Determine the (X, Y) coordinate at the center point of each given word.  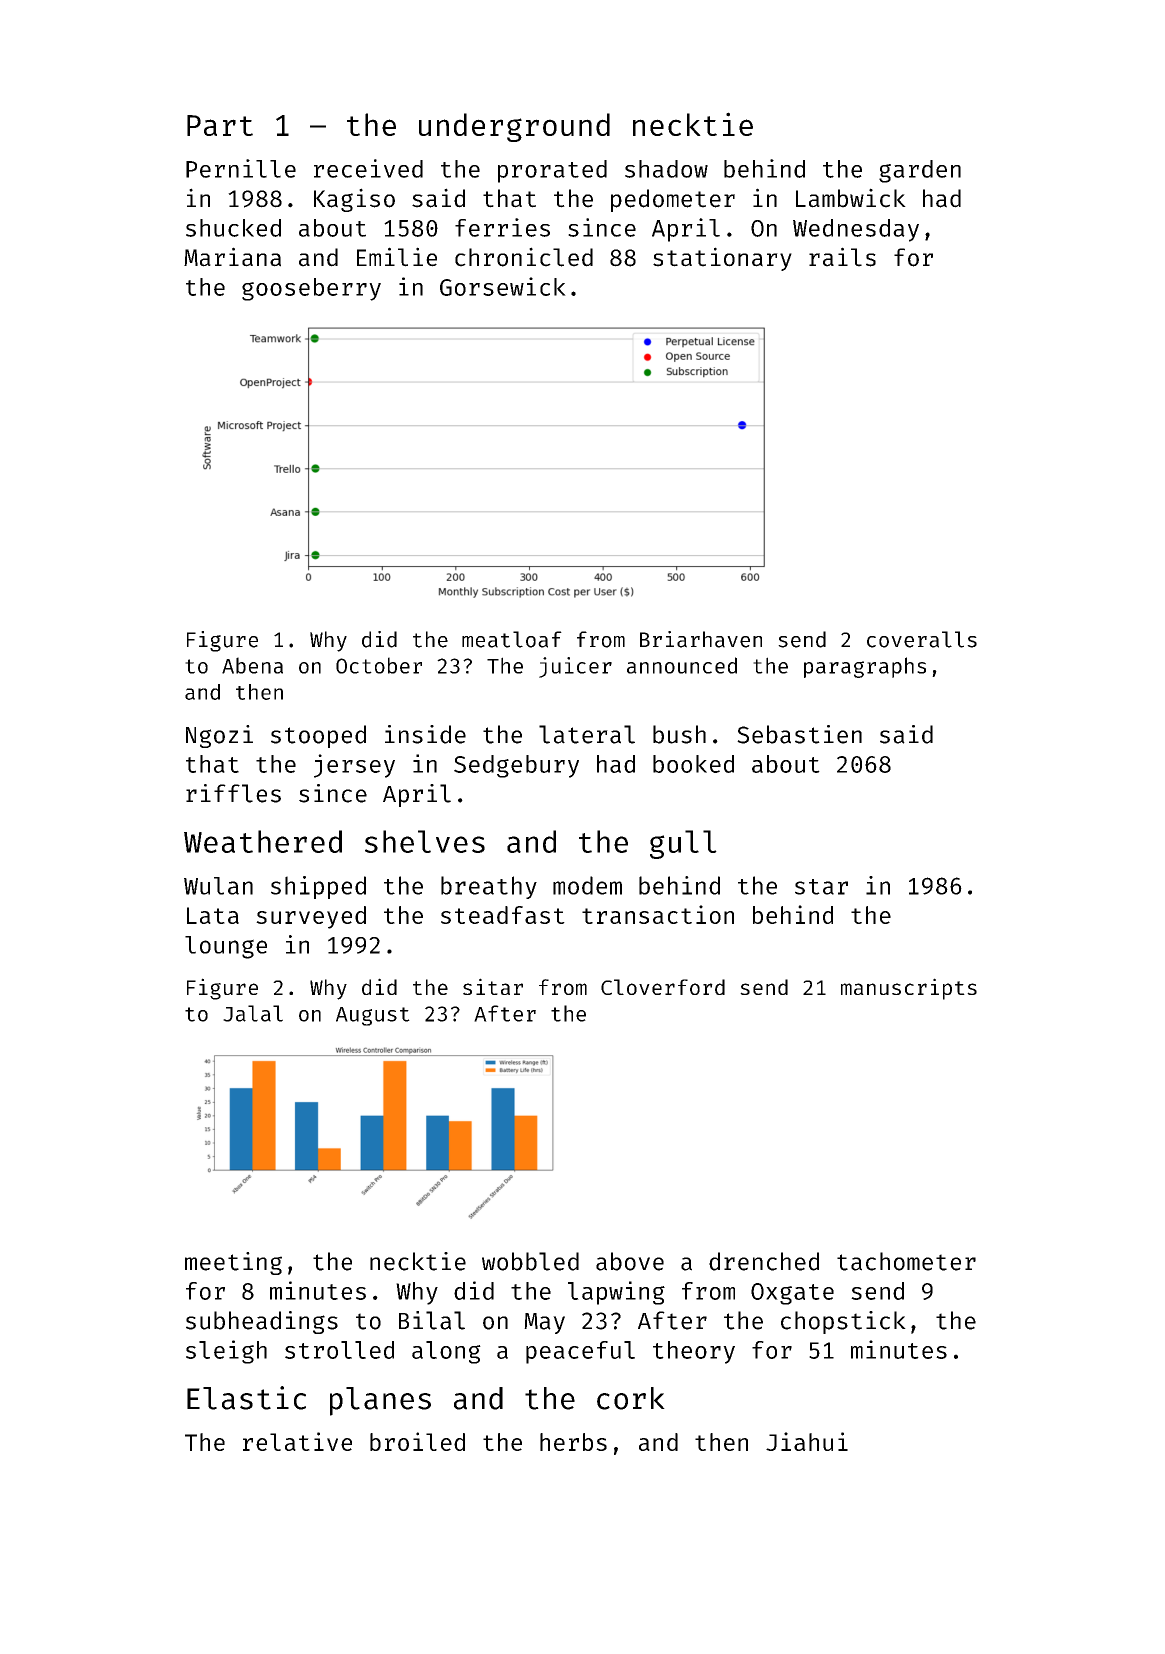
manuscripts (909, 989)
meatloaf (512, 639)
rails (842, 257)
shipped (318, 887)
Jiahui (807, 1441)
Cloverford (663, 987)
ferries (502, 227)
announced (682, 665)
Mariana (232, 257)
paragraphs (865, 667)
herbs (573, 1442)
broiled (417, 1441)
